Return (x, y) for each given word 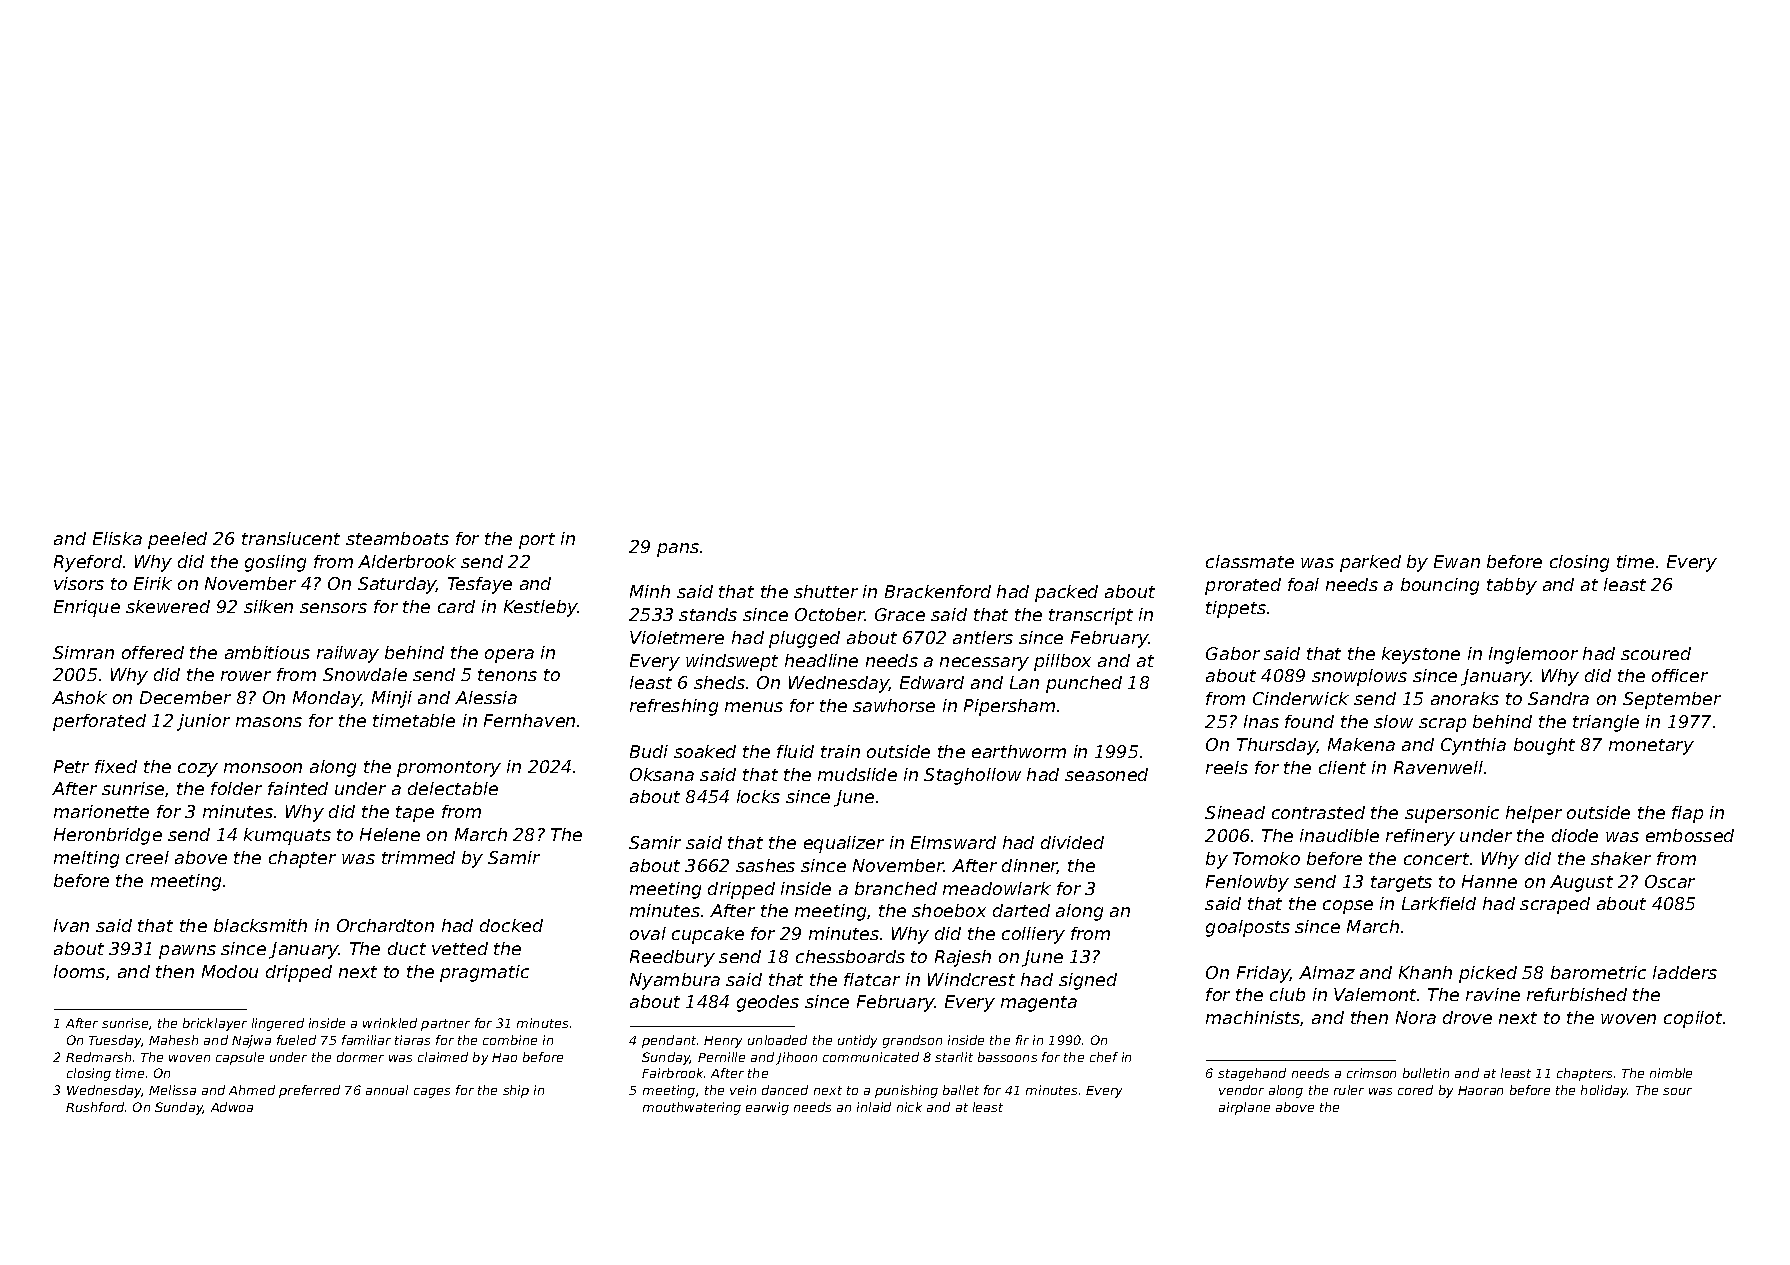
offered (153, 652)
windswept (732, 662)
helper (1534, 814)
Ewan (1457, 561)
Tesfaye (480, 585)
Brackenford (938, 591)
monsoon (263, 768)
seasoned (1106, 774)
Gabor (1233, 653)
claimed (443, 1057)
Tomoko (1266, 858)
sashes (765, 865)
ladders (1685, 972)
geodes (768, 1003)
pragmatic (484, 973)
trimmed (418, 857)
